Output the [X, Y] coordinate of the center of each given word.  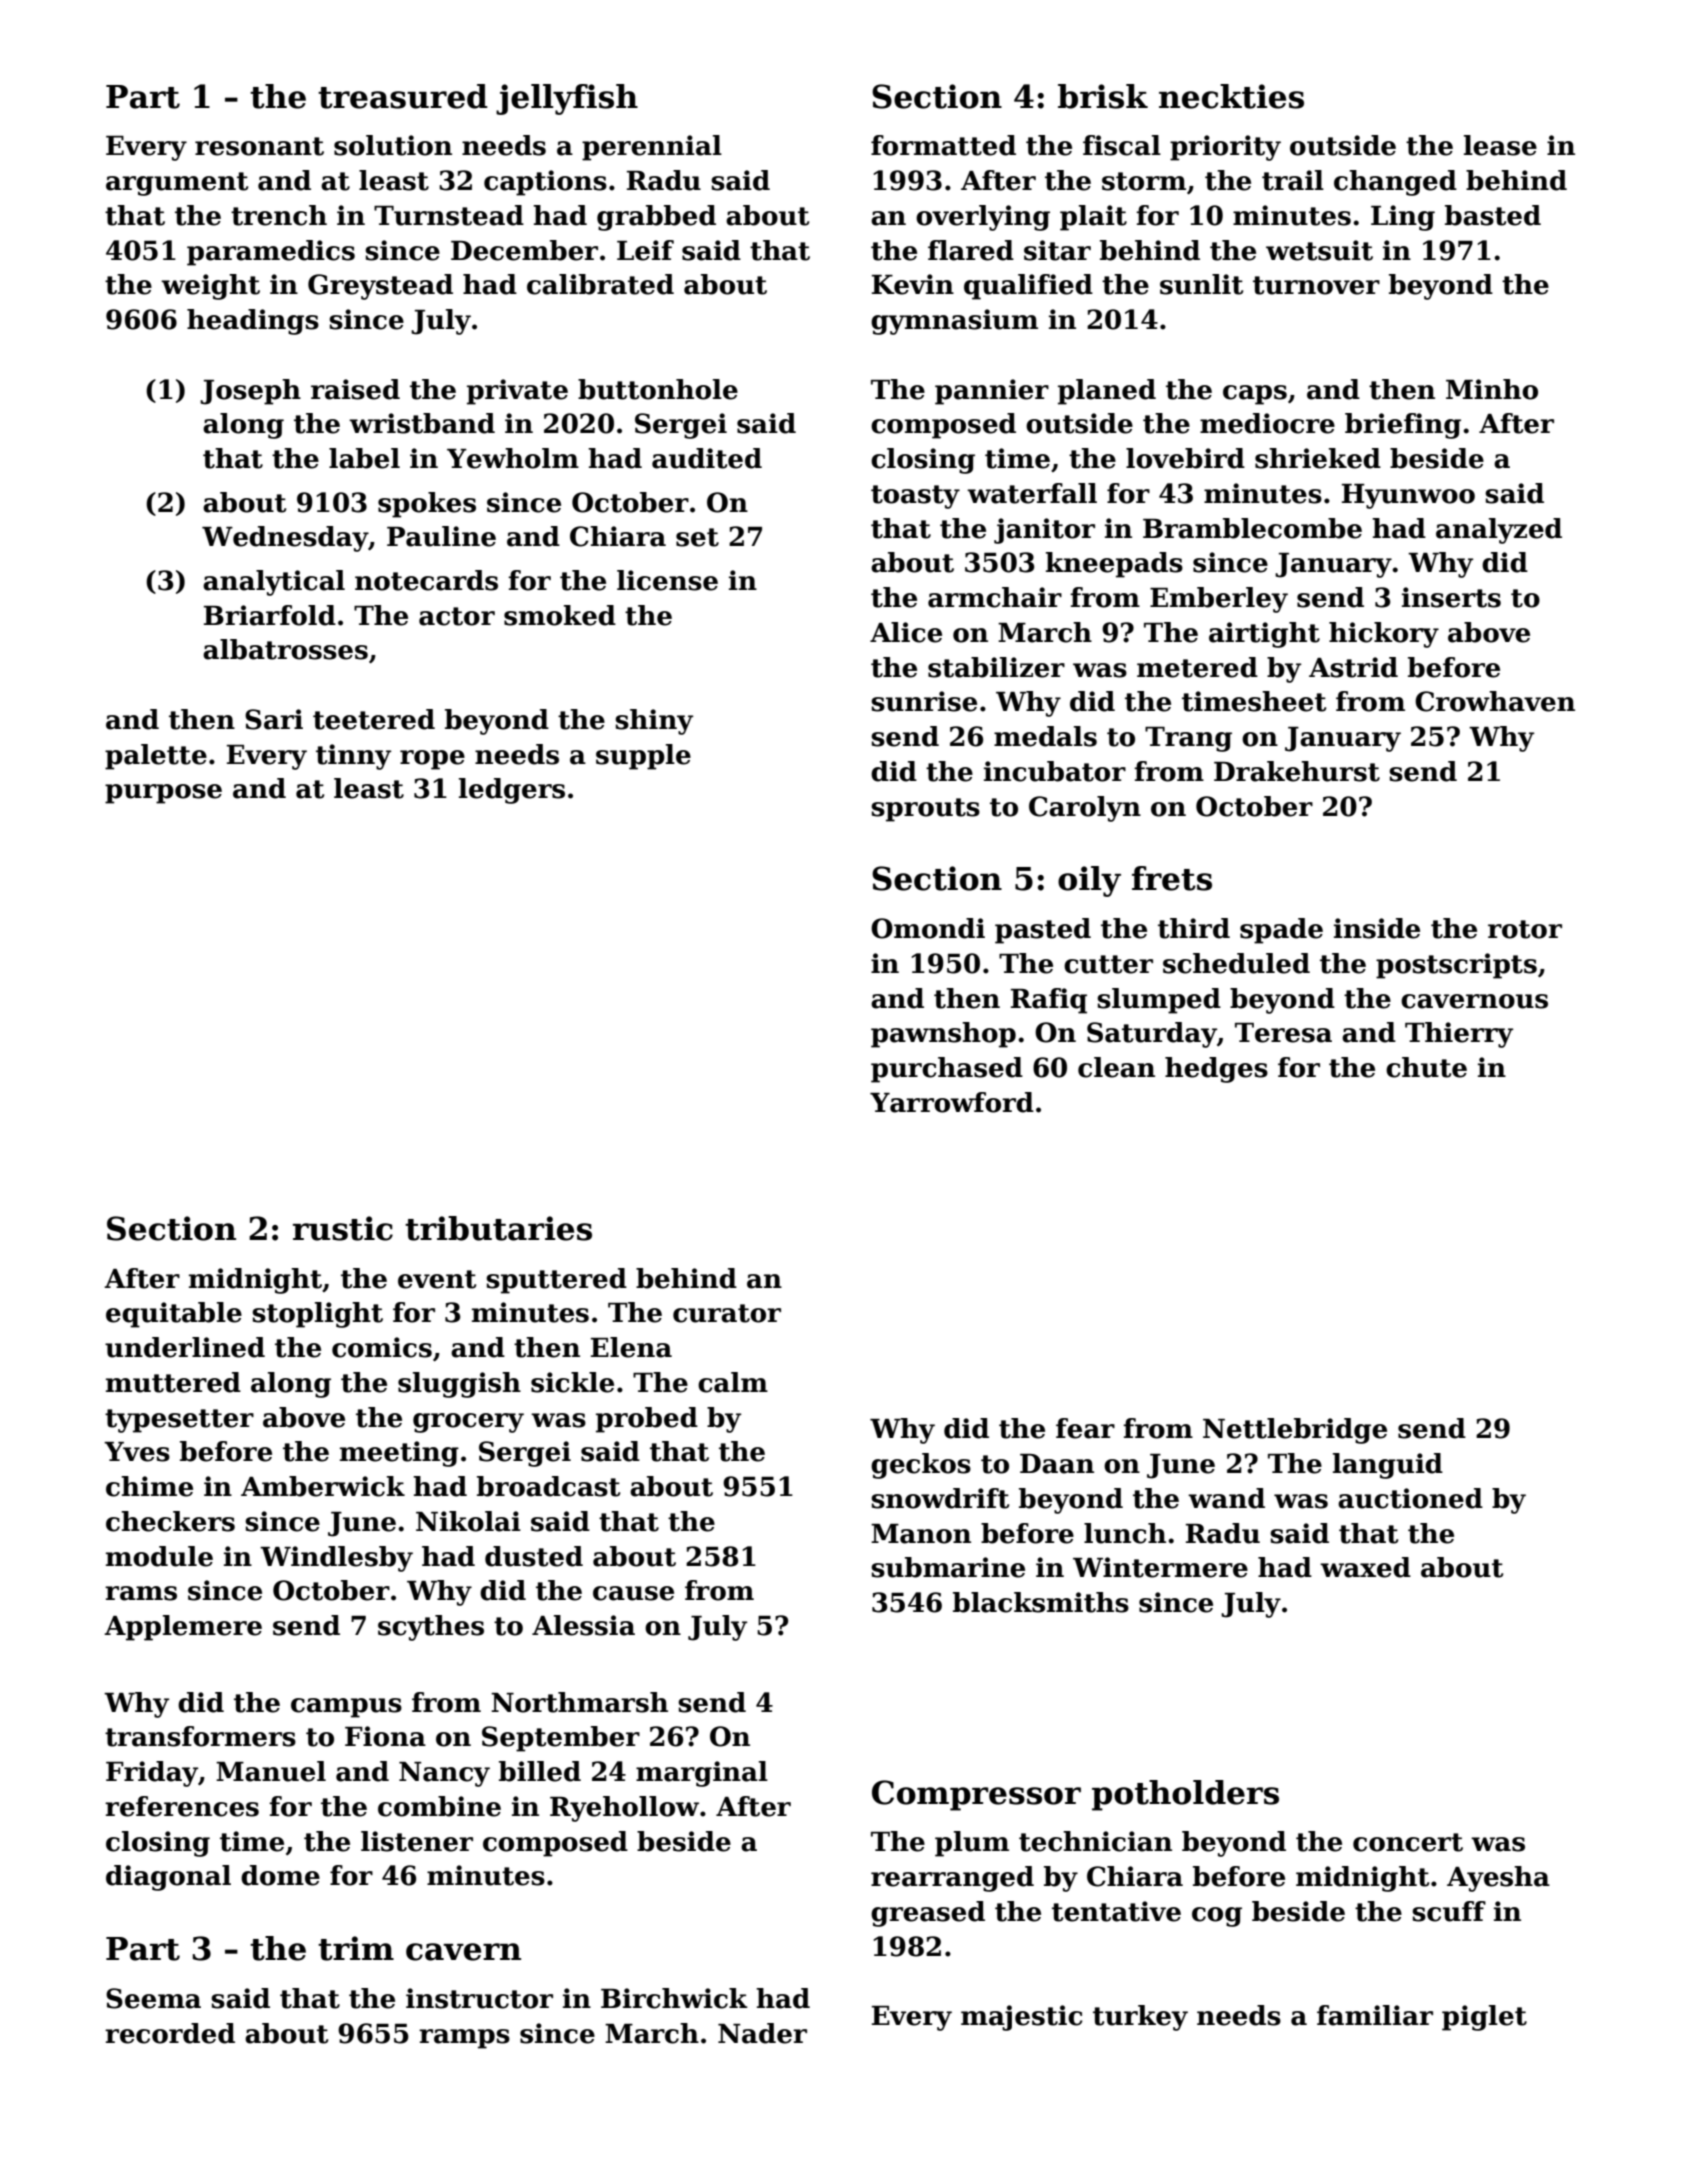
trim [356, 1948]
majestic [1021, 2018]
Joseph [250, 392]
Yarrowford [952, 1102]
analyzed [1499, 531]
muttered [173, 1382]
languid [1388, 1466]
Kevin [913, 284]
